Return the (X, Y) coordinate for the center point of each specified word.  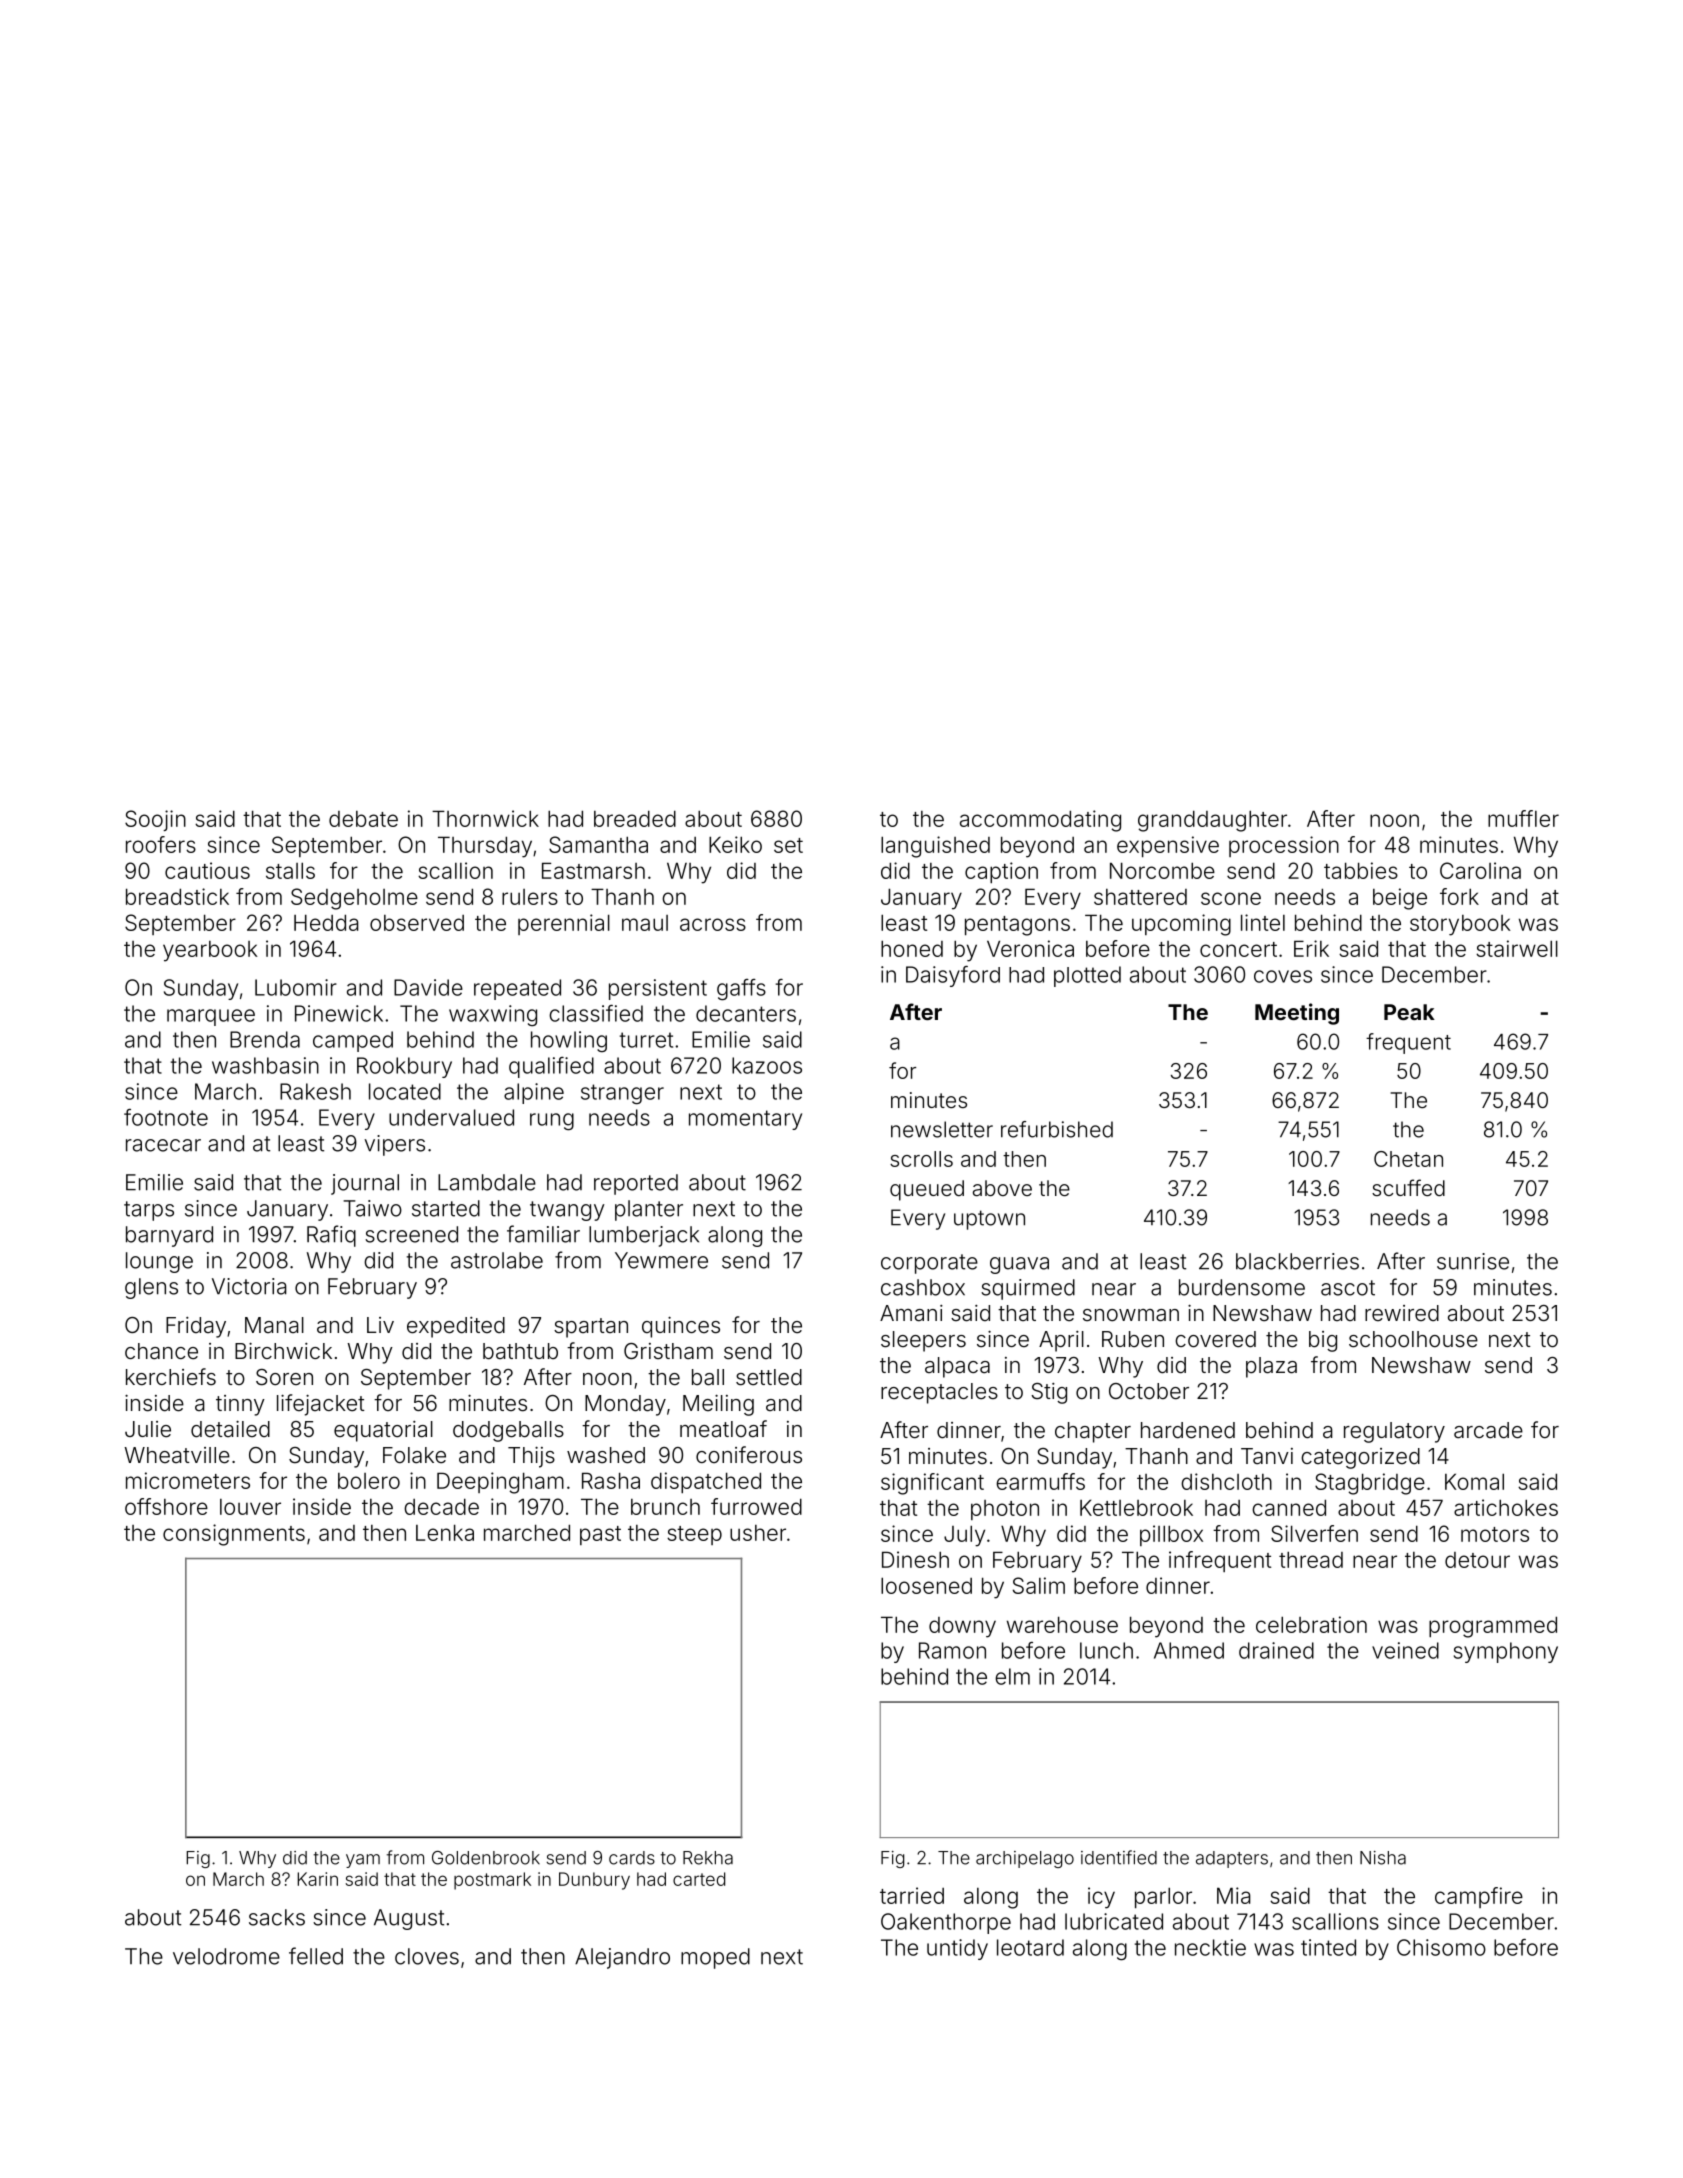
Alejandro (622, 1958)
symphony (1506, 1652)
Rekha (708, 1858)
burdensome (1242, 1287)
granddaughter (1212, 821)
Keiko (735, 844)
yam (363, 1861)
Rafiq (331, 1236)
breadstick (177, 896)
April (1061, 1341)
